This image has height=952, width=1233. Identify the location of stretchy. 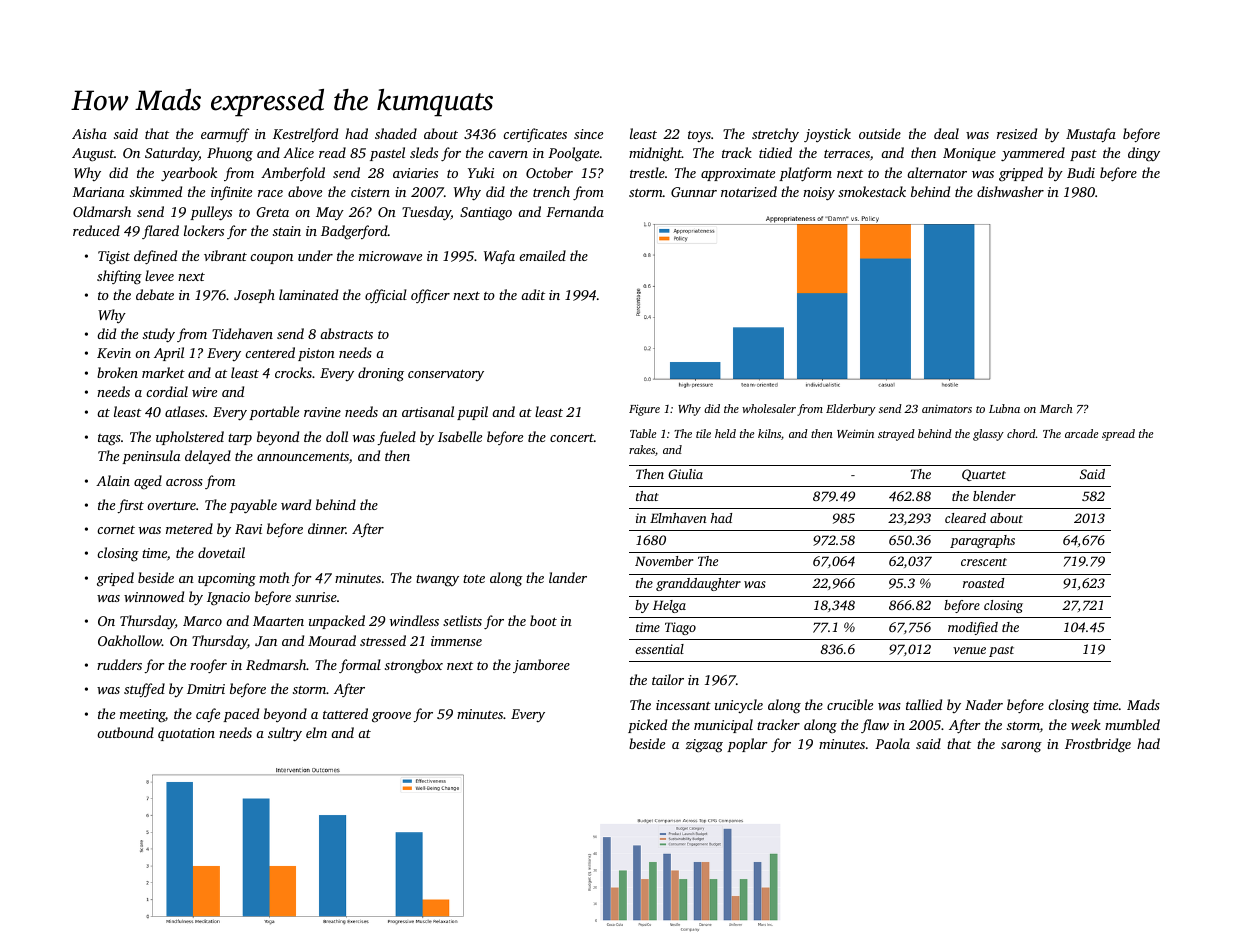
(775, 135).
